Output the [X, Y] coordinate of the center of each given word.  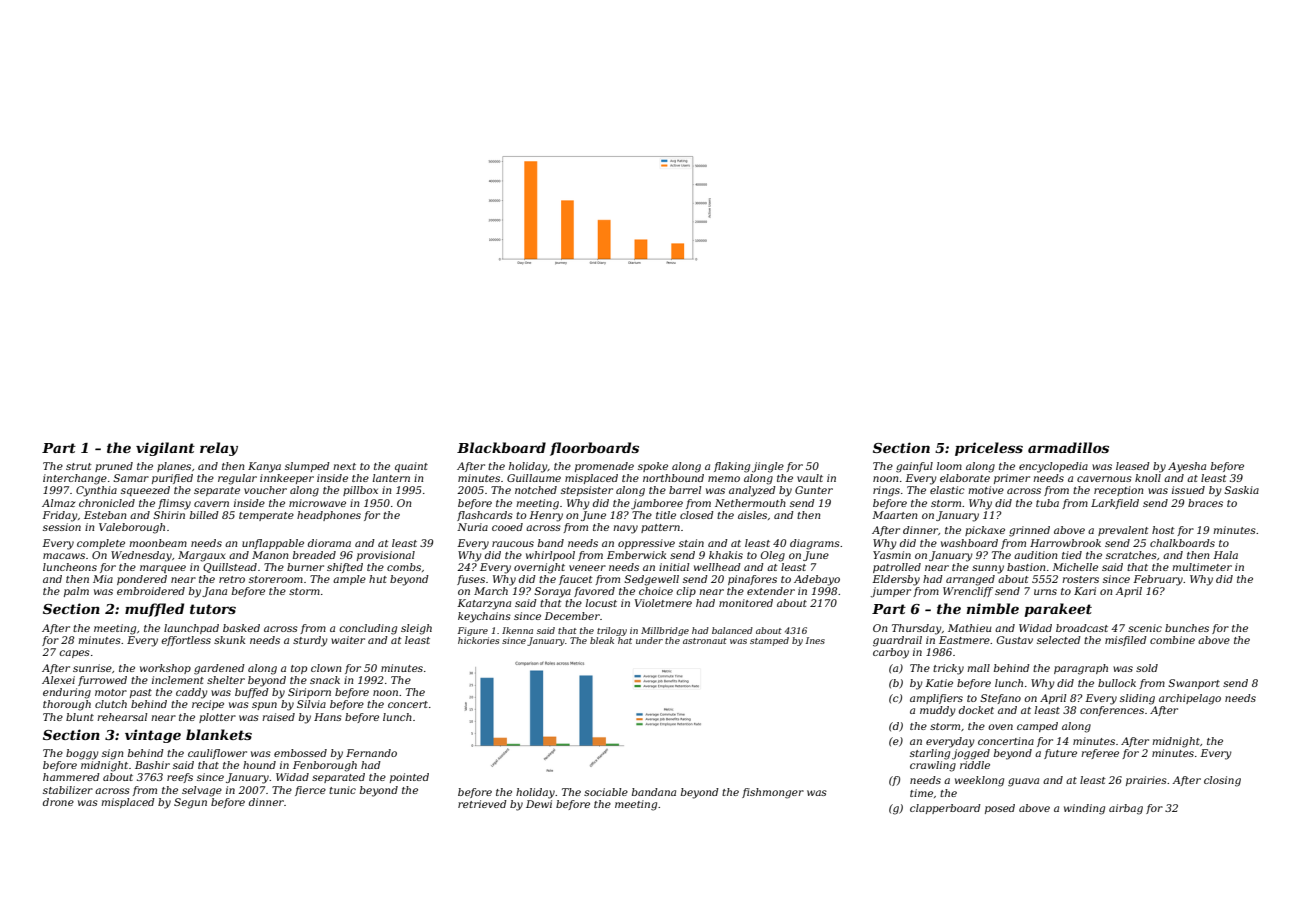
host [1163, 530]
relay [219, 449]
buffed [252, 693]
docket [976, 710]
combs [404, 567]
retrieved [482, 804]
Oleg [773, 556]
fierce [310, 791]
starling [930, 754]
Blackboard [501, 447]
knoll [1148, 478]
